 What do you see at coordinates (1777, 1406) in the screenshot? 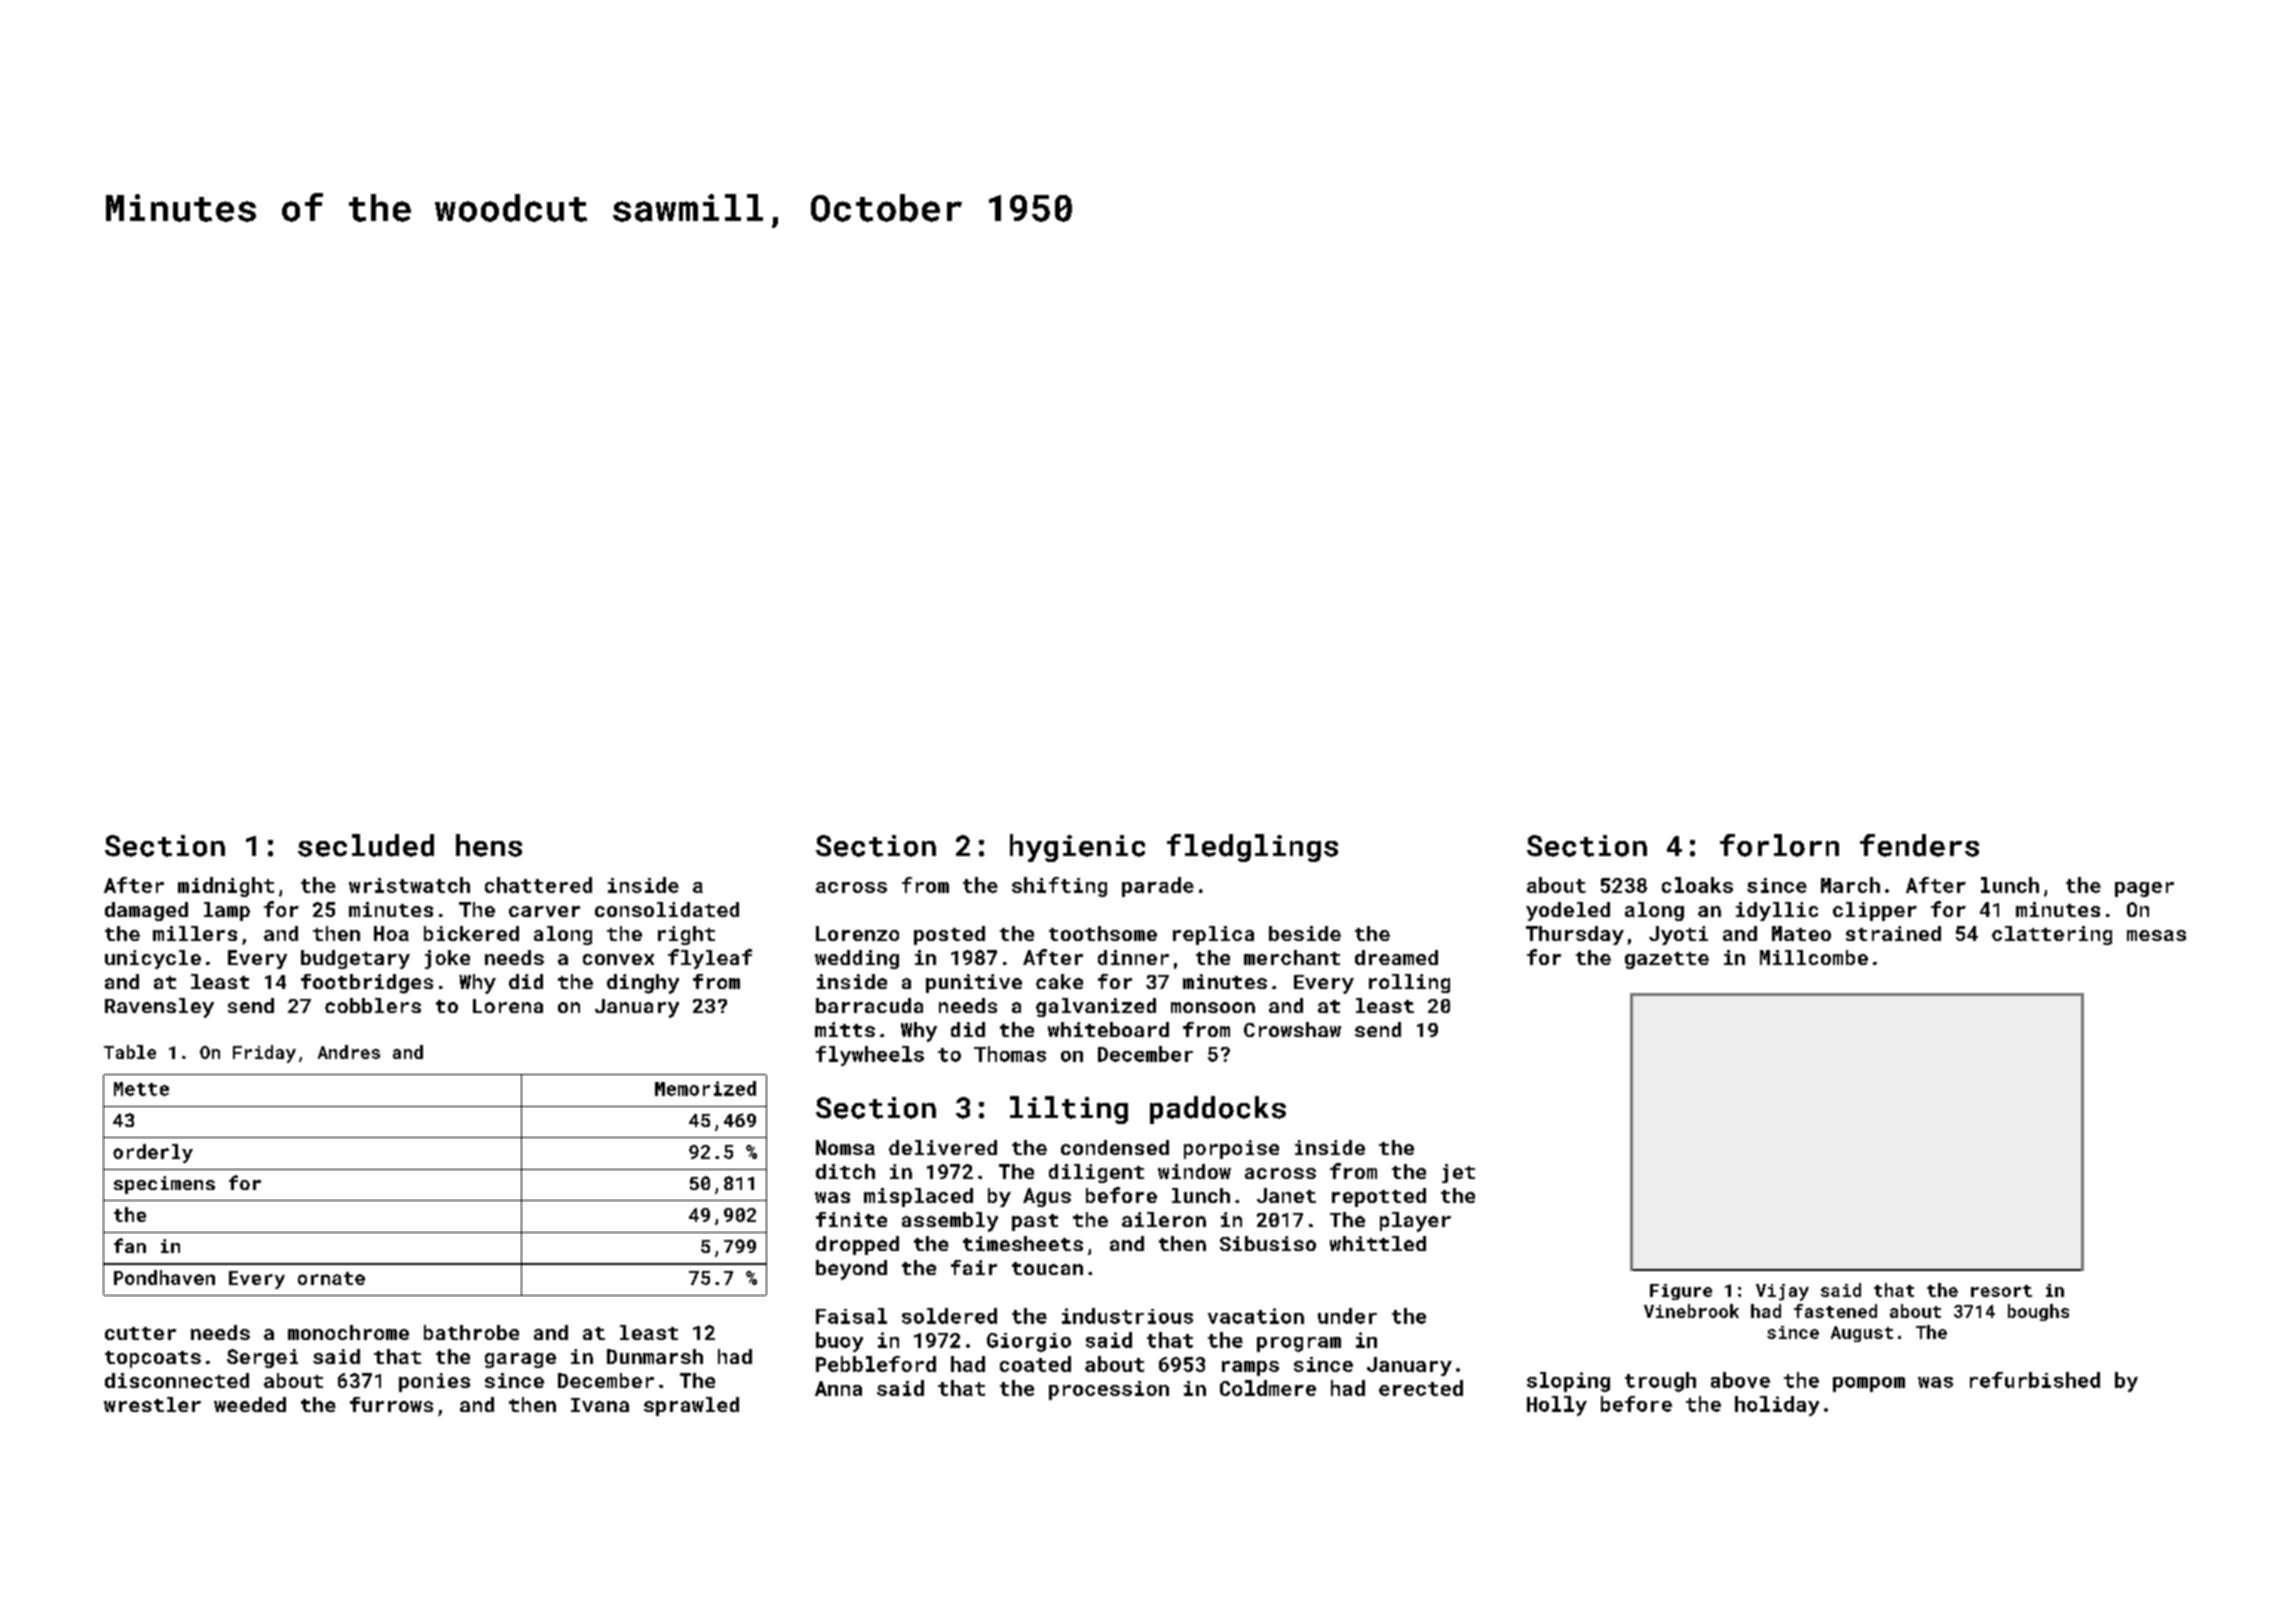
I see `holiday` at bounding box center [1777, 1406].
